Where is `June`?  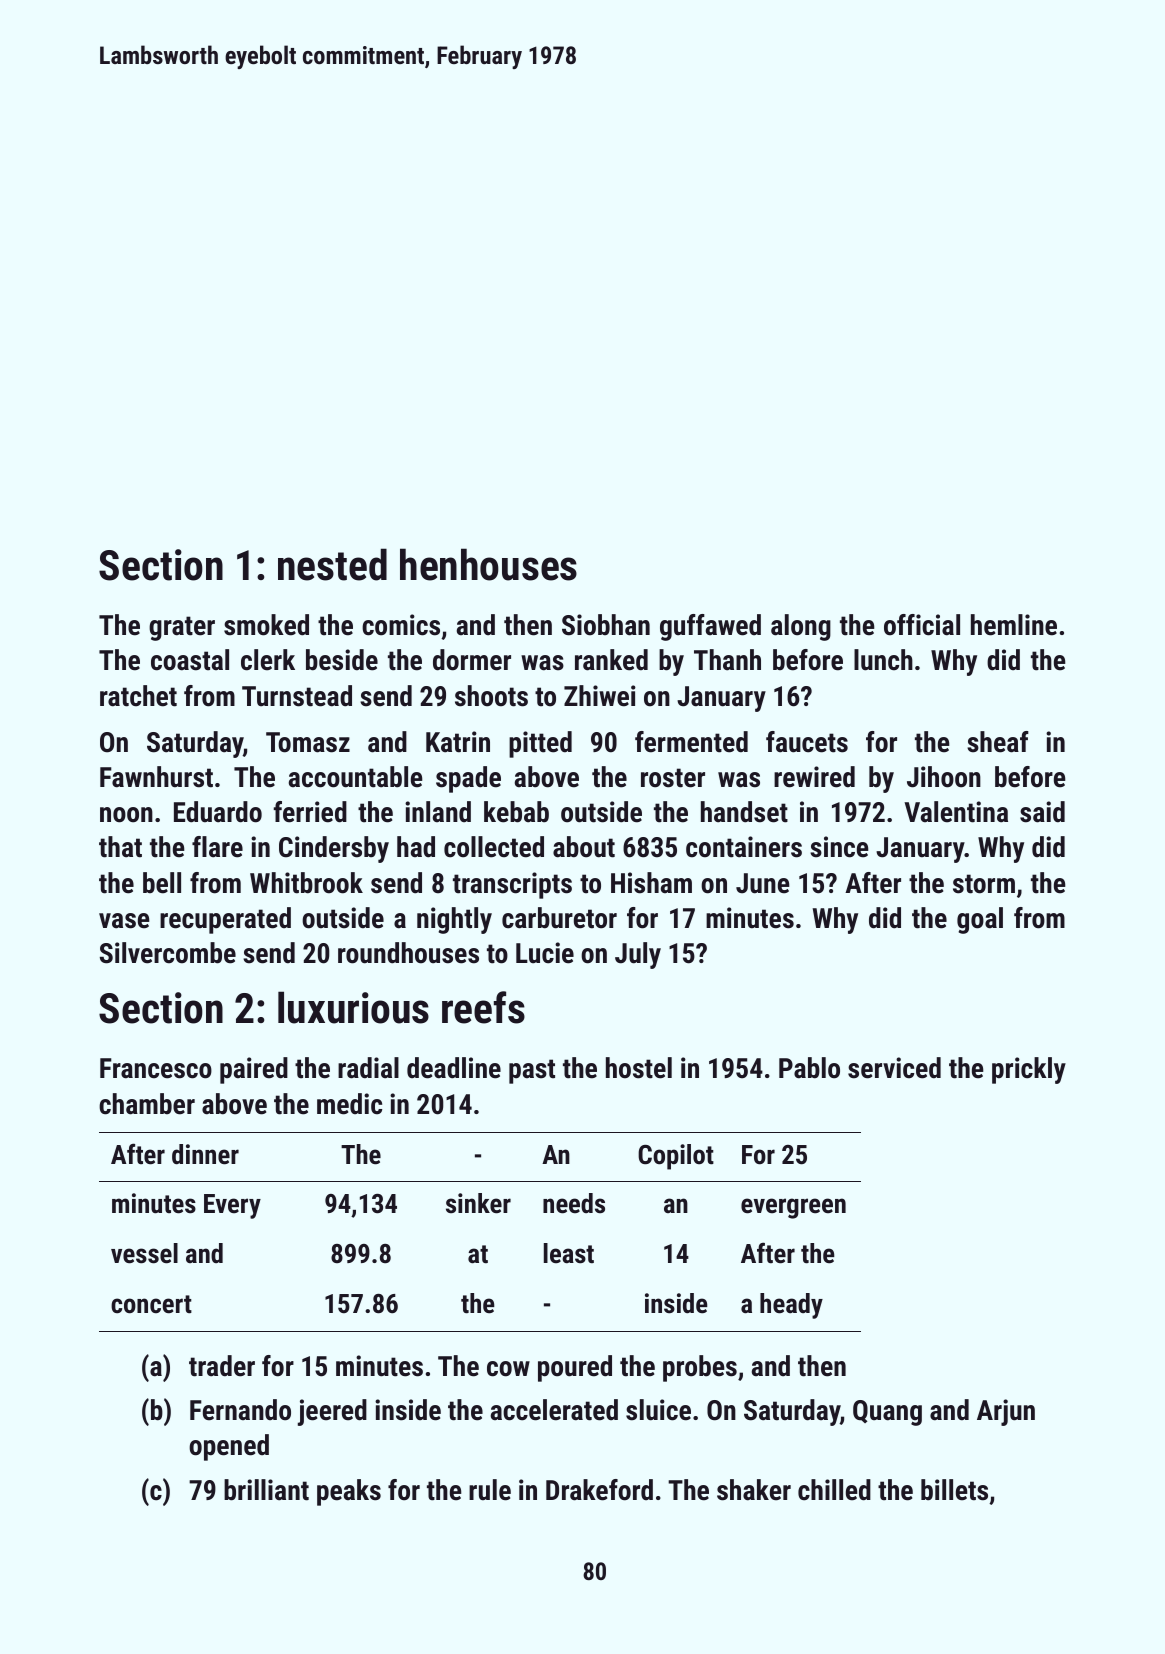 June is located at coordinates (763, 883).
